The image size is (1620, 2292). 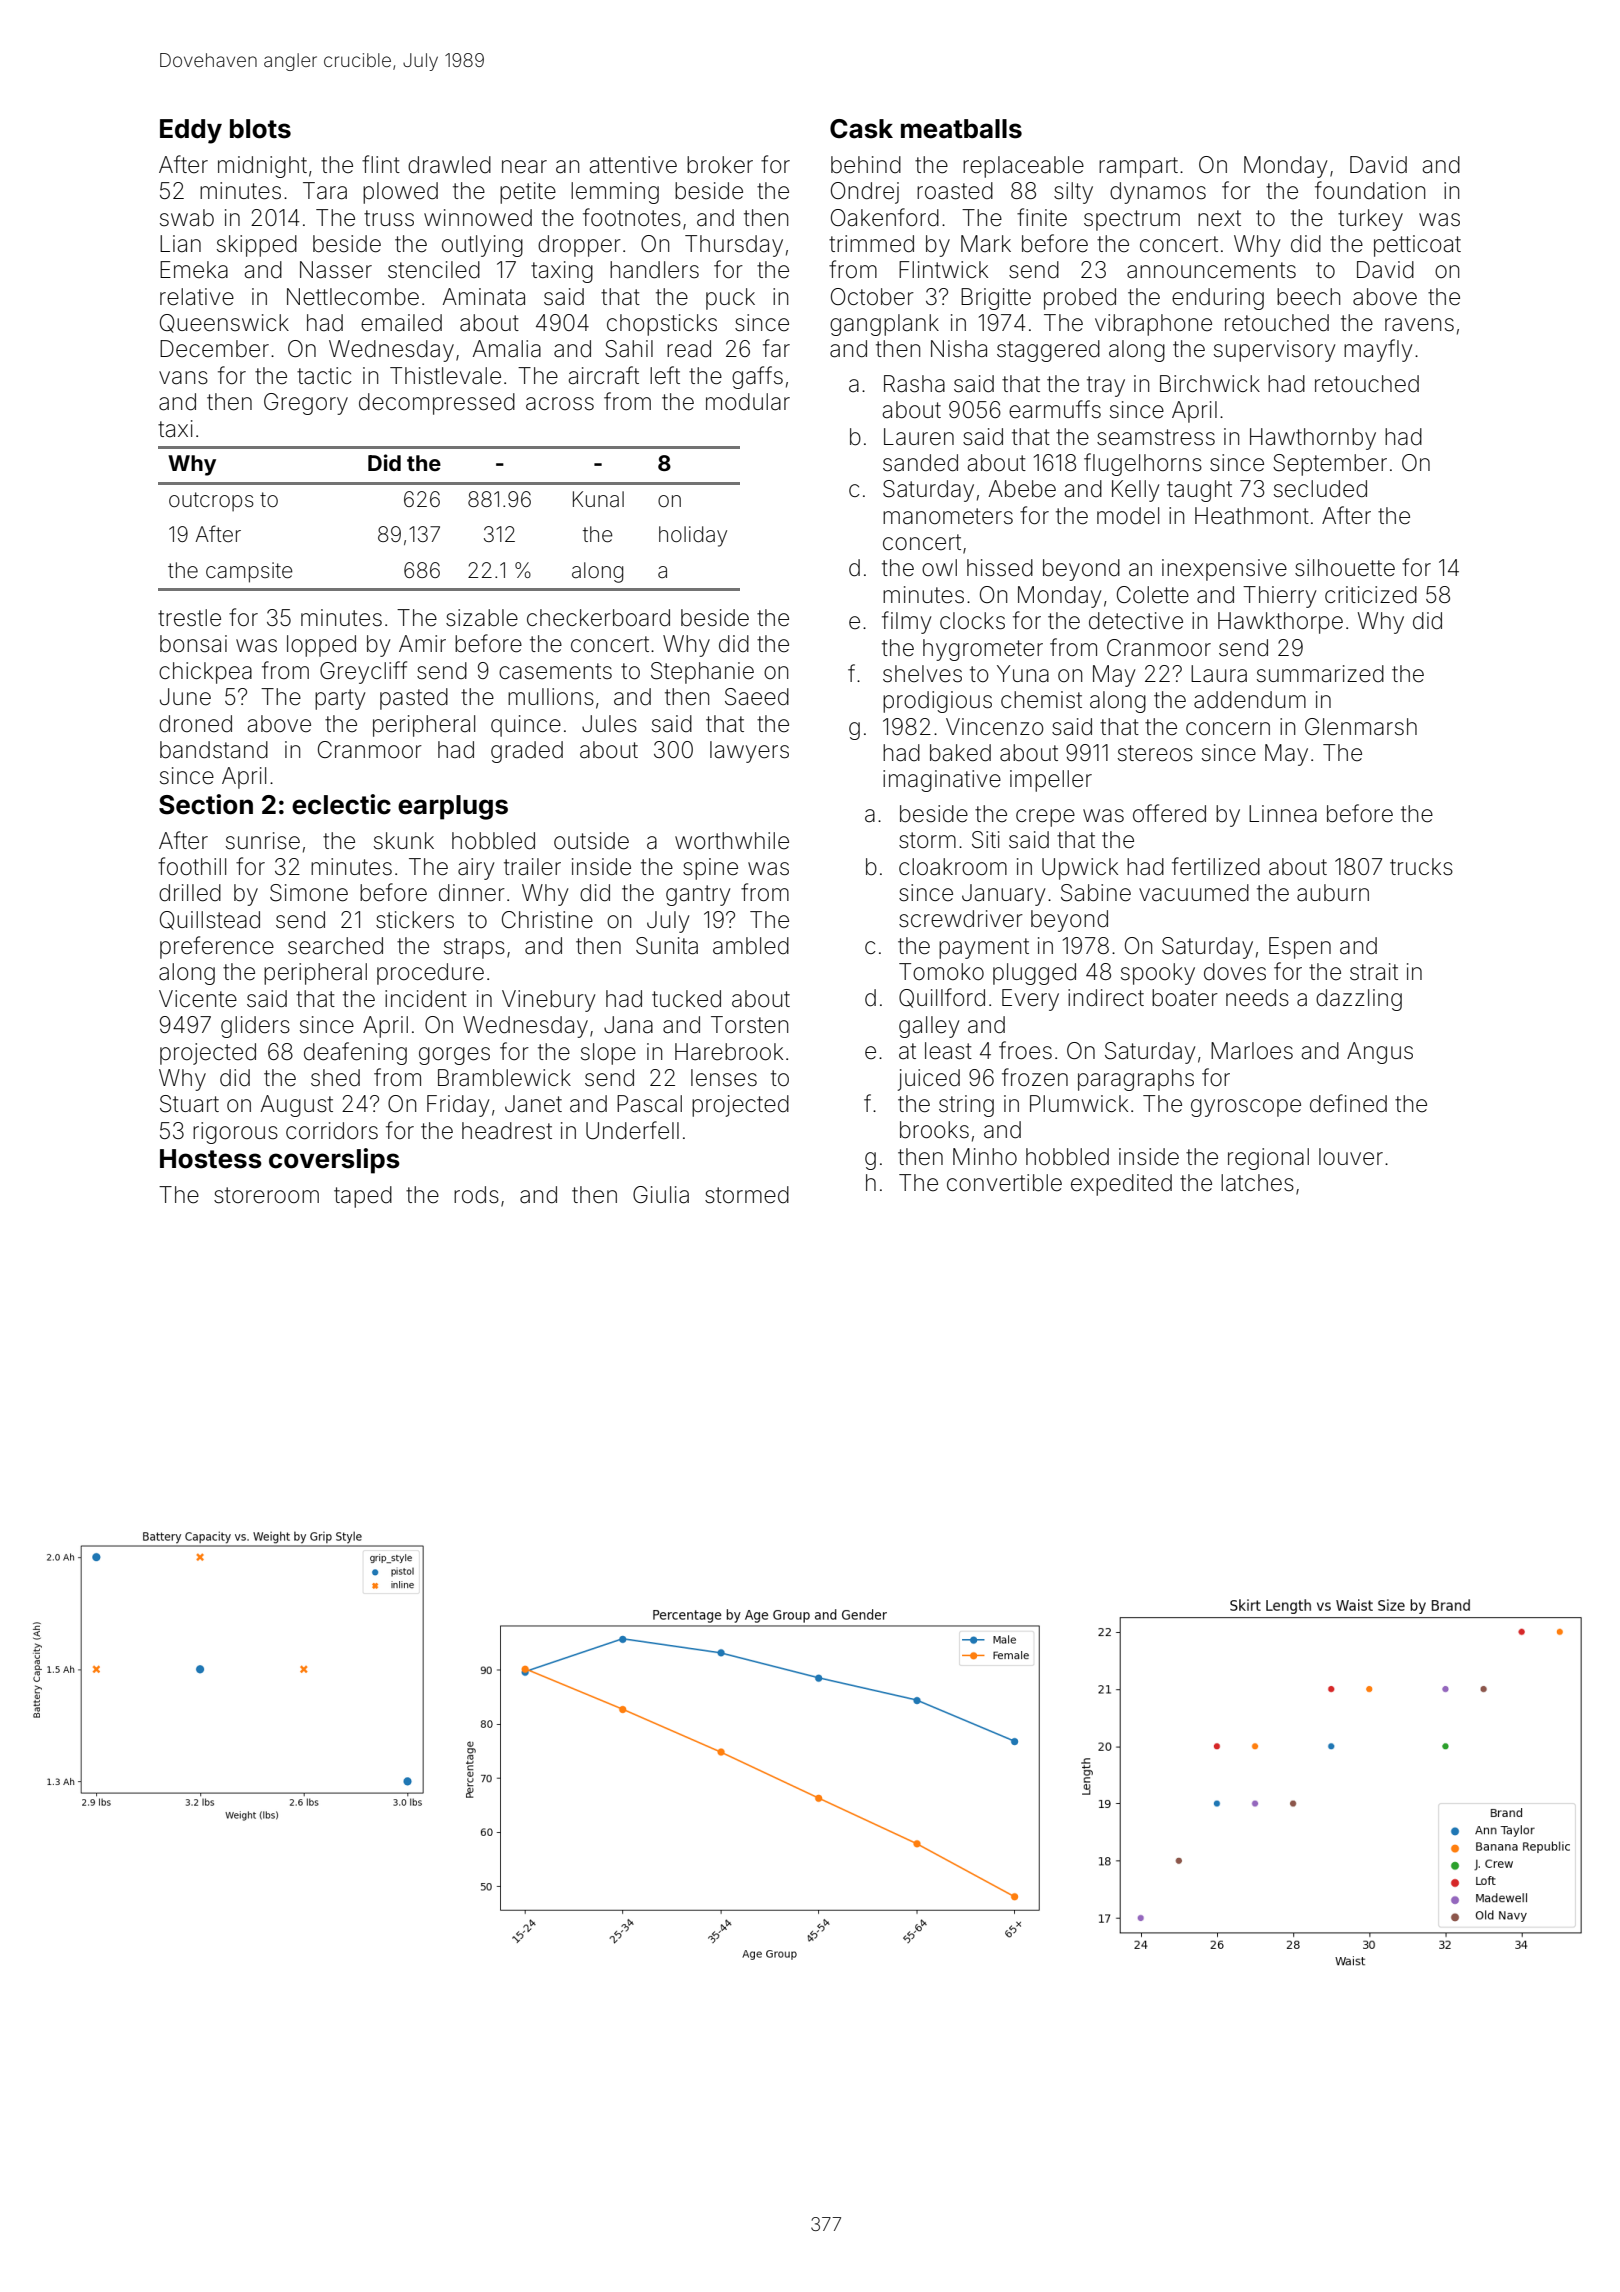 I want to click on Rasha, so click(x=914, y=384).
